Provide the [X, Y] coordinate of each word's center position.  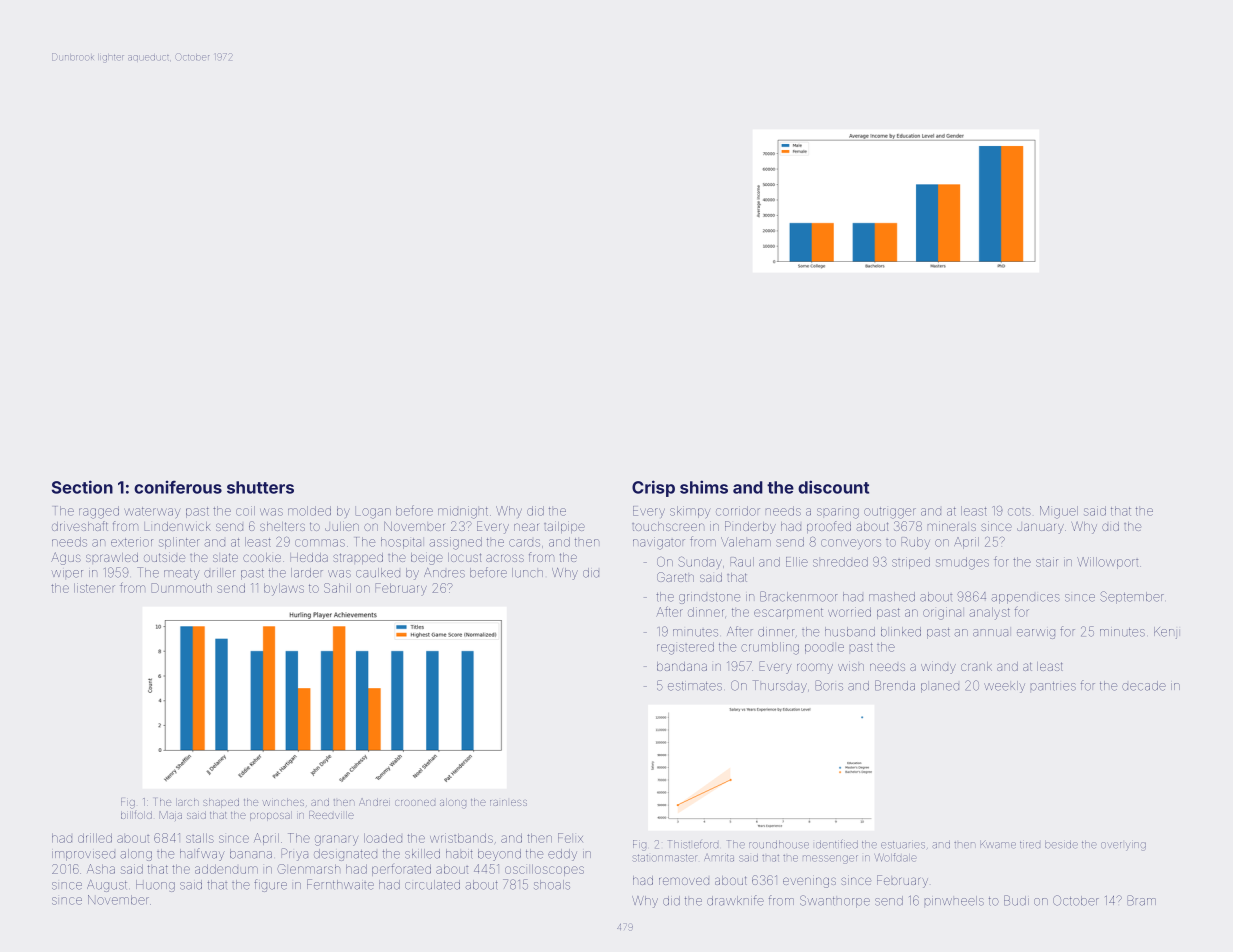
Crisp [653, 488]
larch [188, 803]
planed [940, 688]
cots [1019, 512]
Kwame [998, 844]
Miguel [1059, 512]
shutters [260, 487]
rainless [508, 803]
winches [283, 803]
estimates [695, 686]
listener [94, 588]
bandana [682, 666]
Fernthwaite [340, 884]
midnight [463, 512]
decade [1144, 686]
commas [320, 543]
